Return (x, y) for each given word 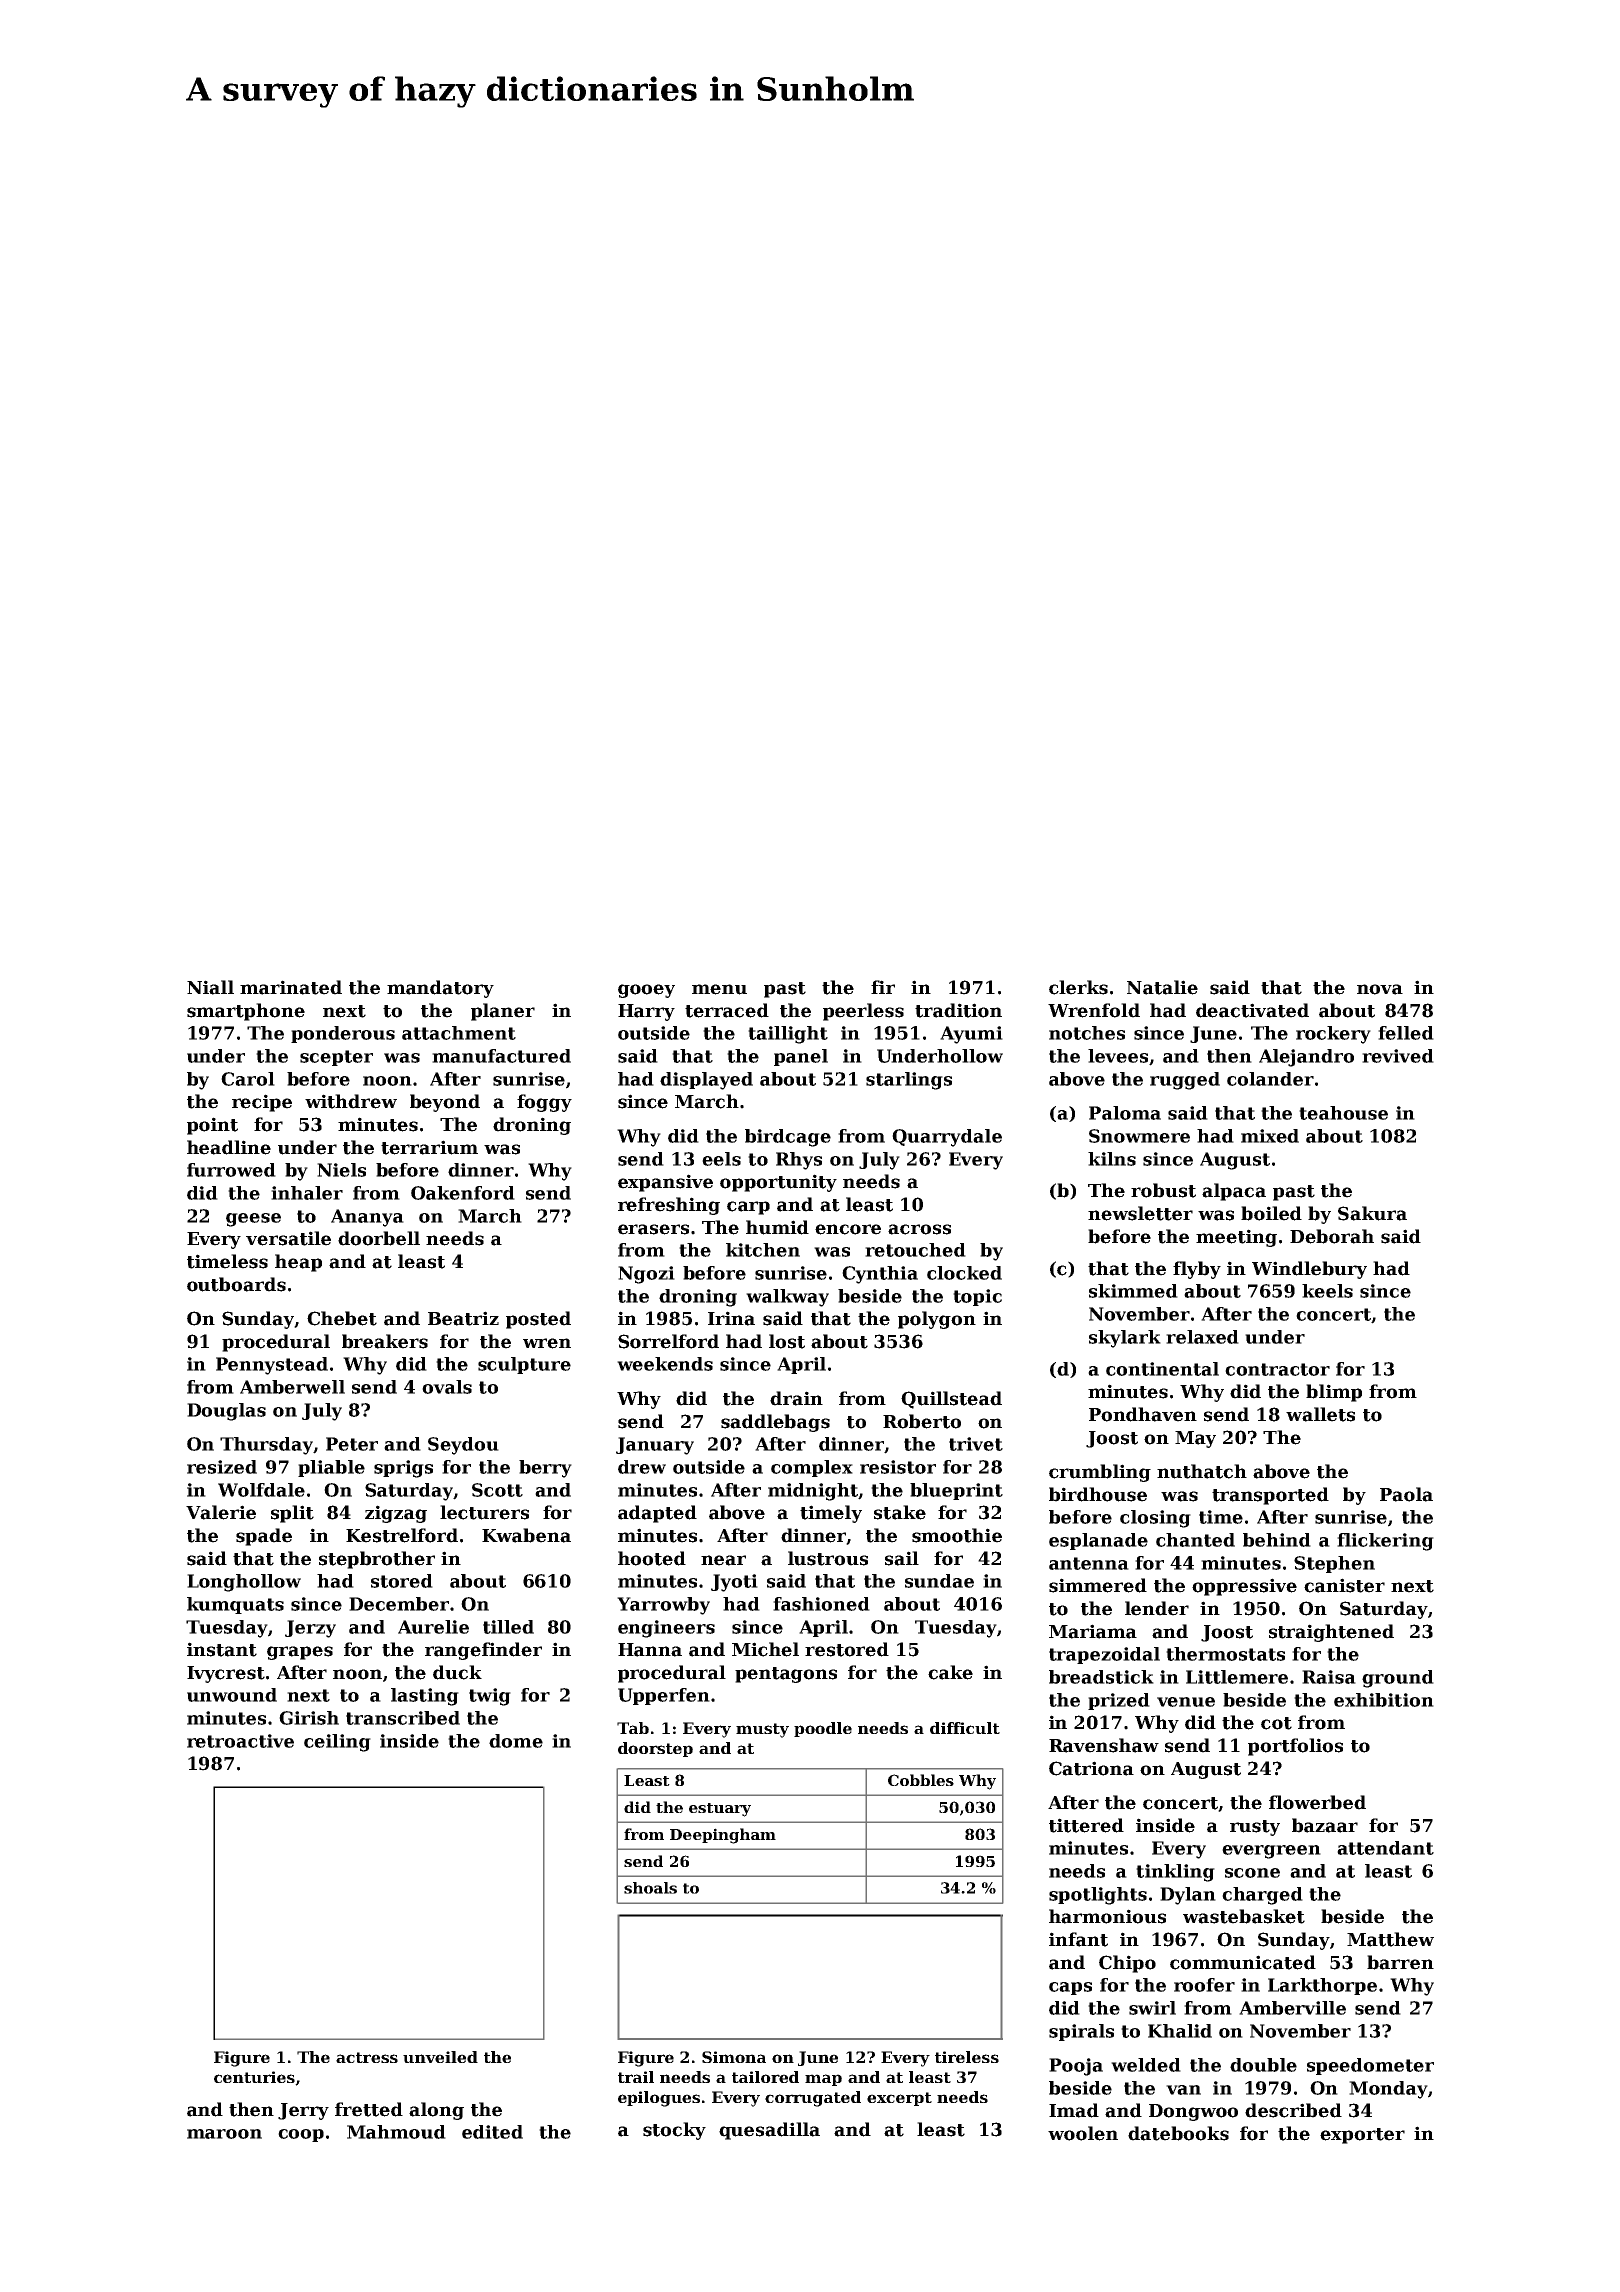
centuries (254, 2077)
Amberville (1292, 2008)
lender (1157, 1608)
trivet (976, 1444)
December (399, 1604)
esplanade (1098, 1541)
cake (950, 1672)
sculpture (524, 1365)
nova (1380, 989)
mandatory (440, 989)
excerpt (899, 2099)
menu (719, 989)
